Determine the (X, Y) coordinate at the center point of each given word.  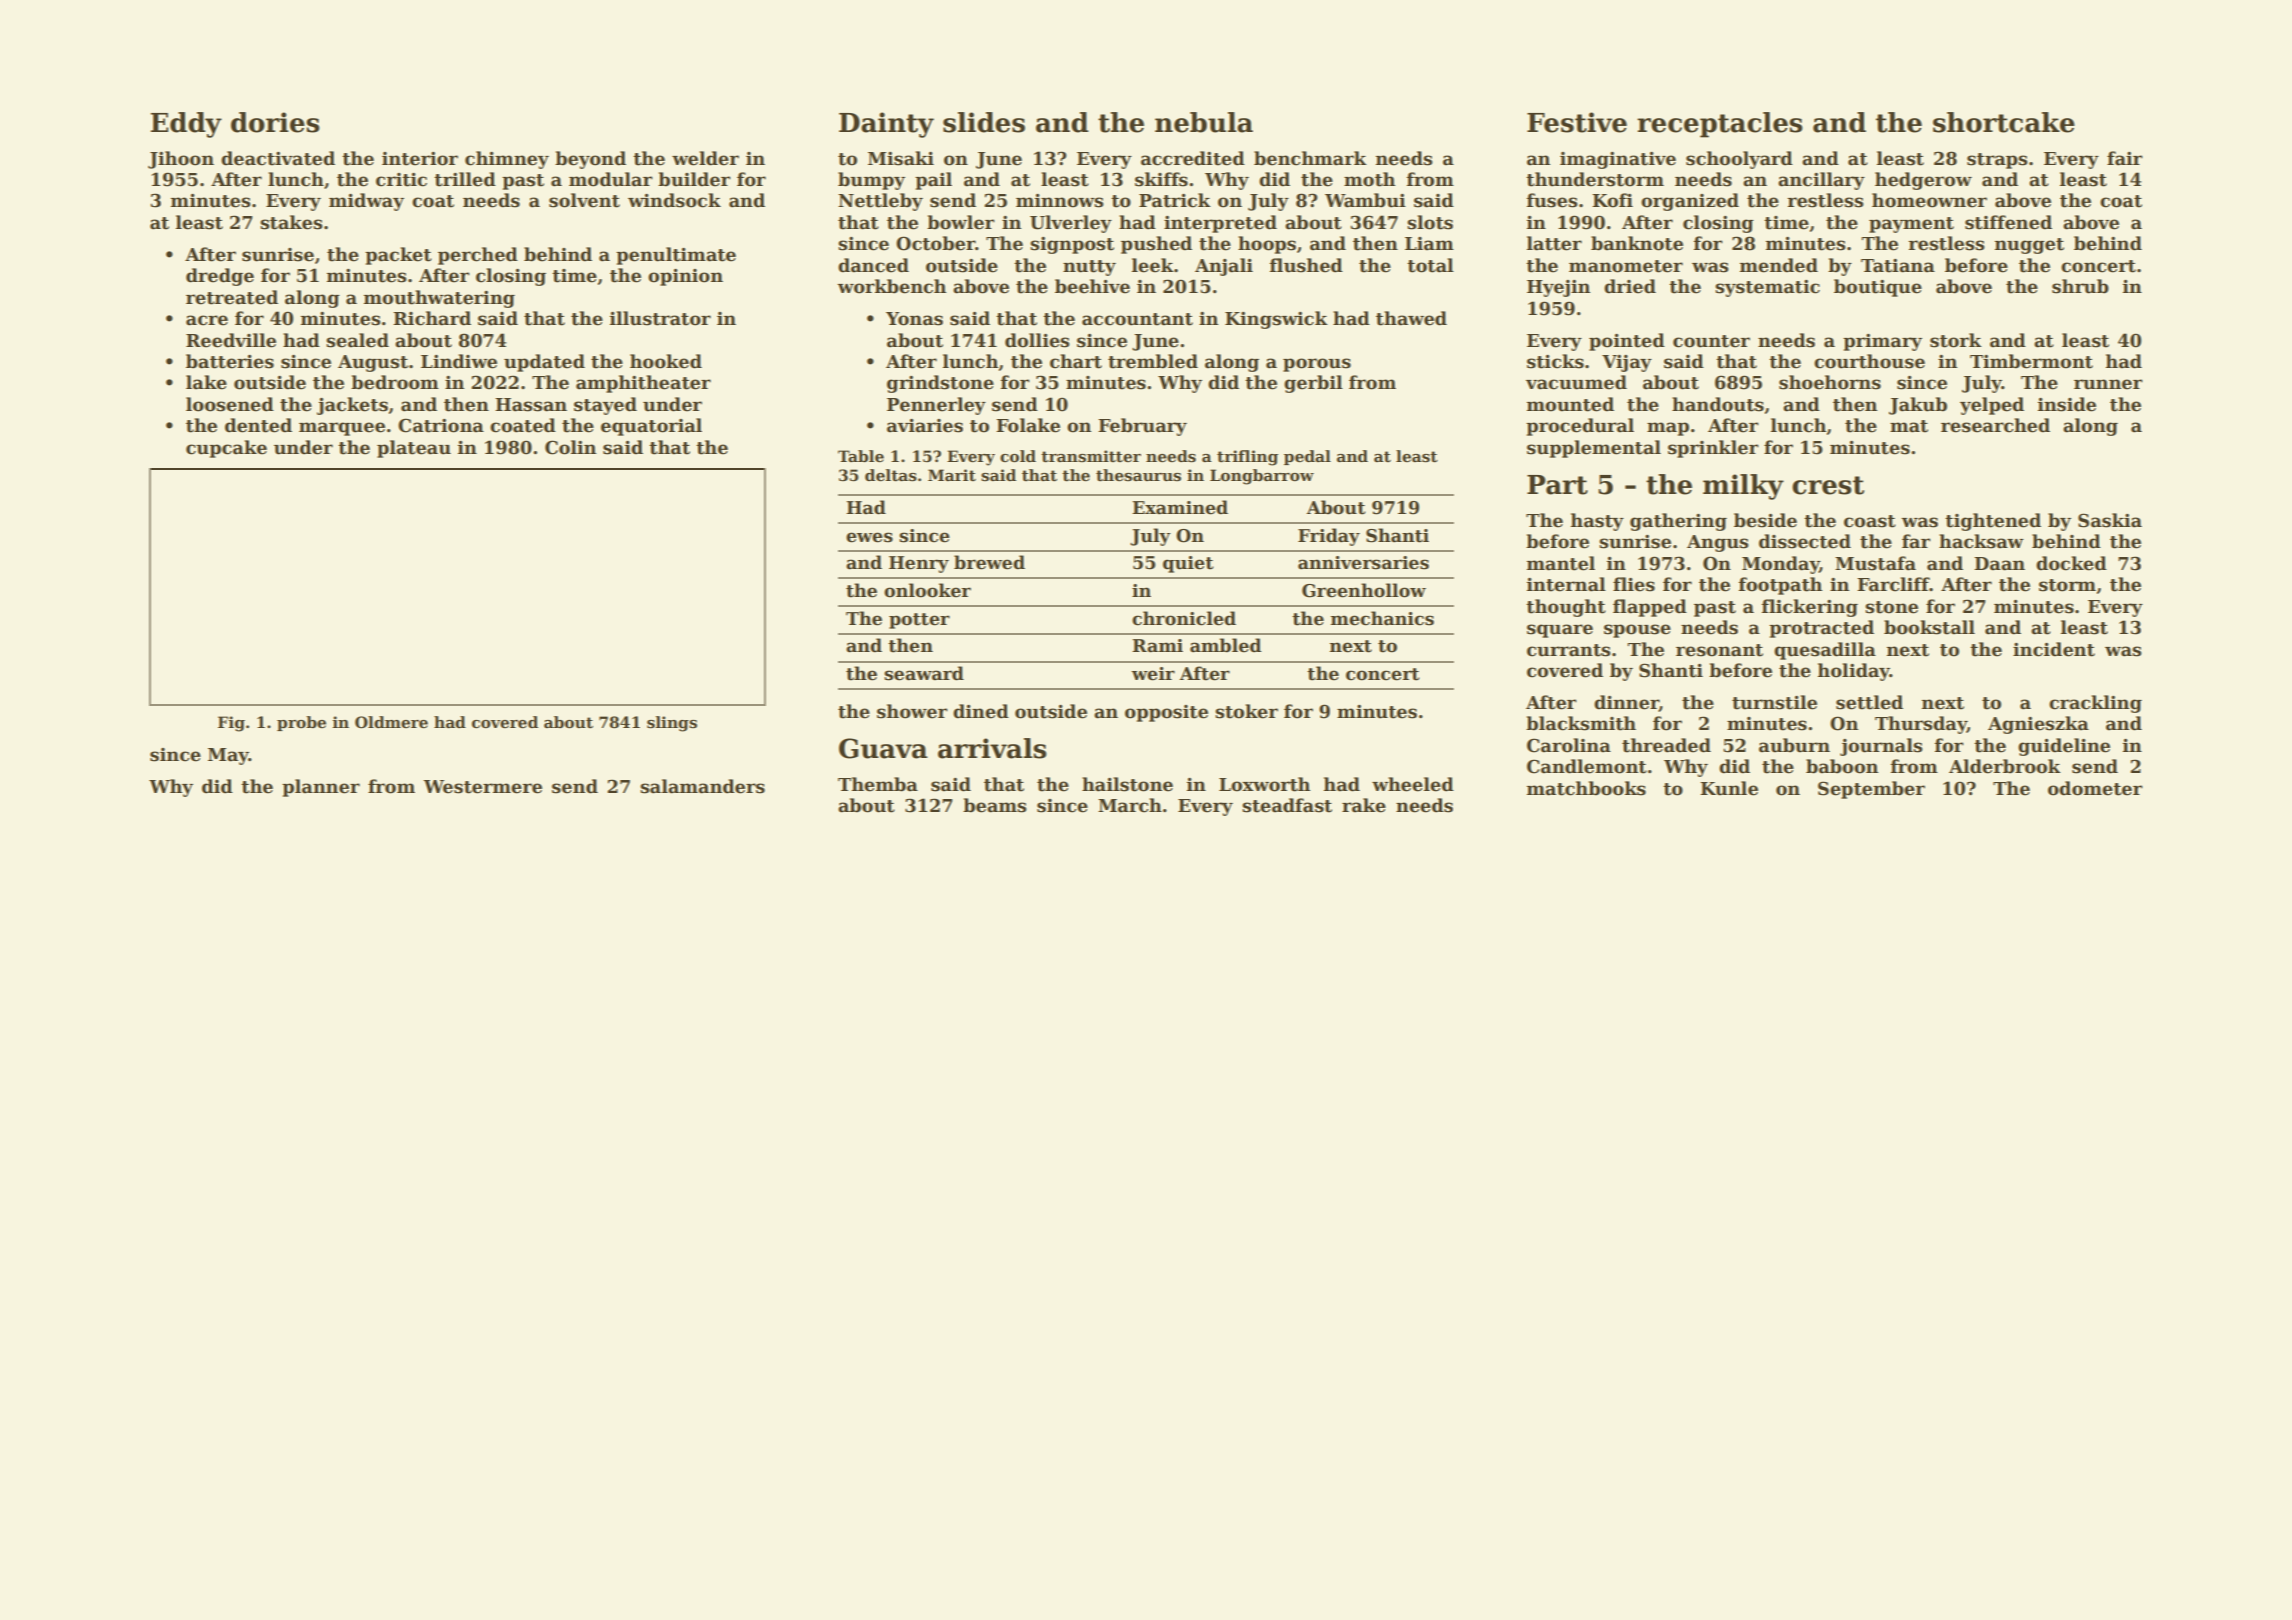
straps (1997, 161)
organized (1690, 202)
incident (2054, 649)
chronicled (1184, 618)
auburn (1794, 745)
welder (705, 158)
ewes (869, 537)
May (228, 756)
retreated (232, 297)
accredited (1193, 158)
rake (1364, 805)
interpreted (1220, 224)
